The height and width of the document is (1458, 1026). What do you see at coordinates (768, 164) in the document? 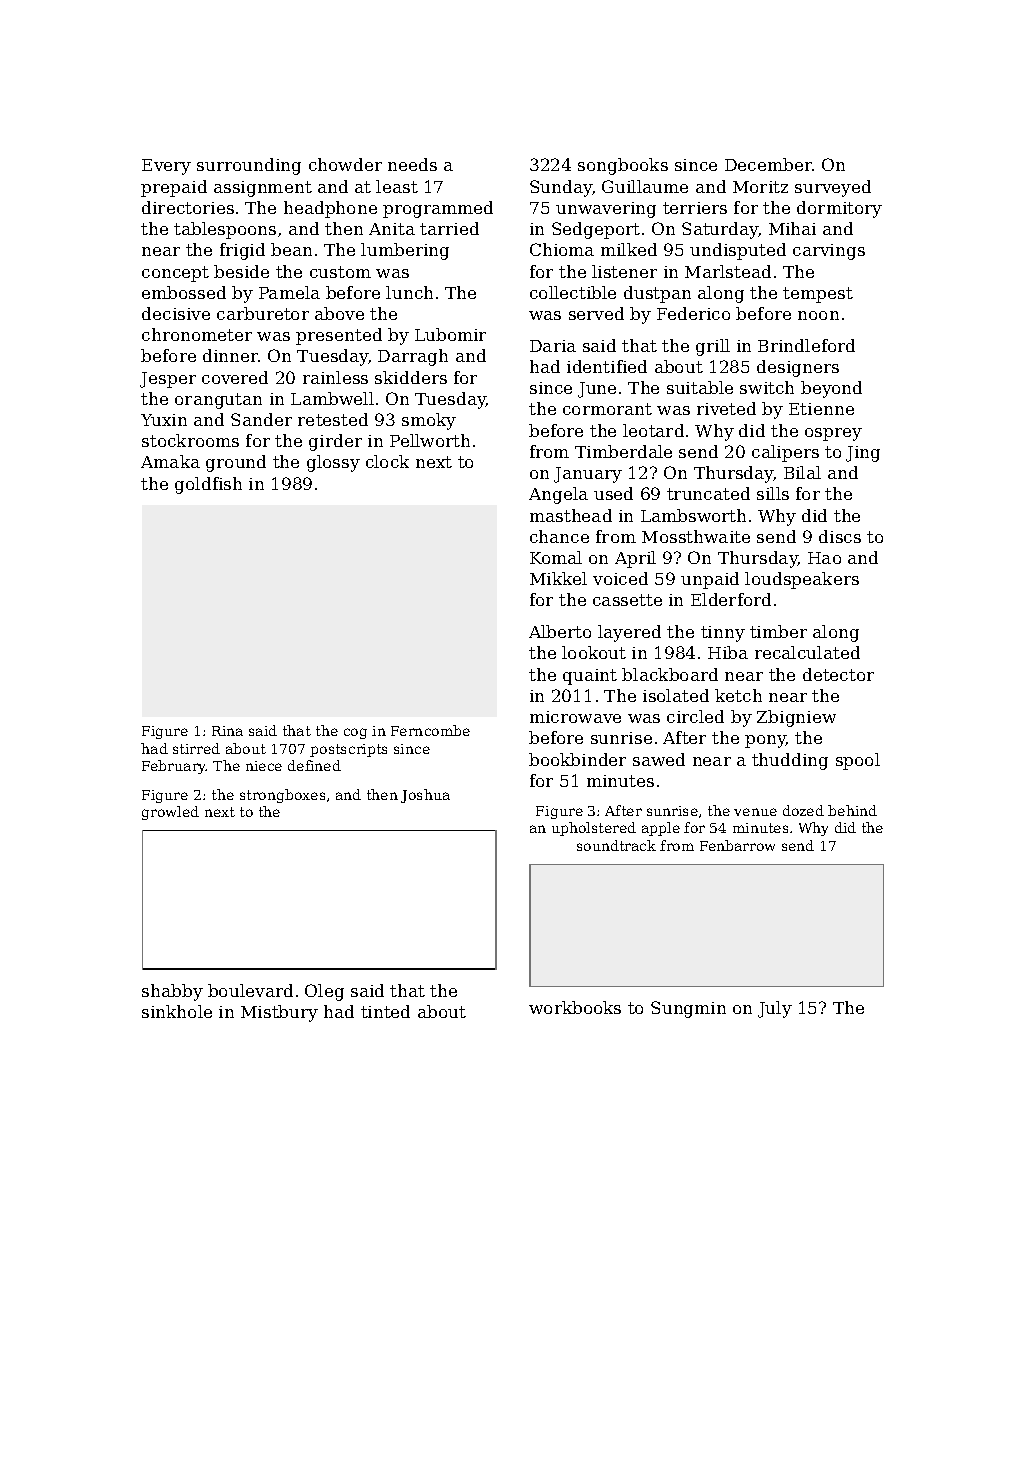
I see `December` at bounding box center [768, 164].
